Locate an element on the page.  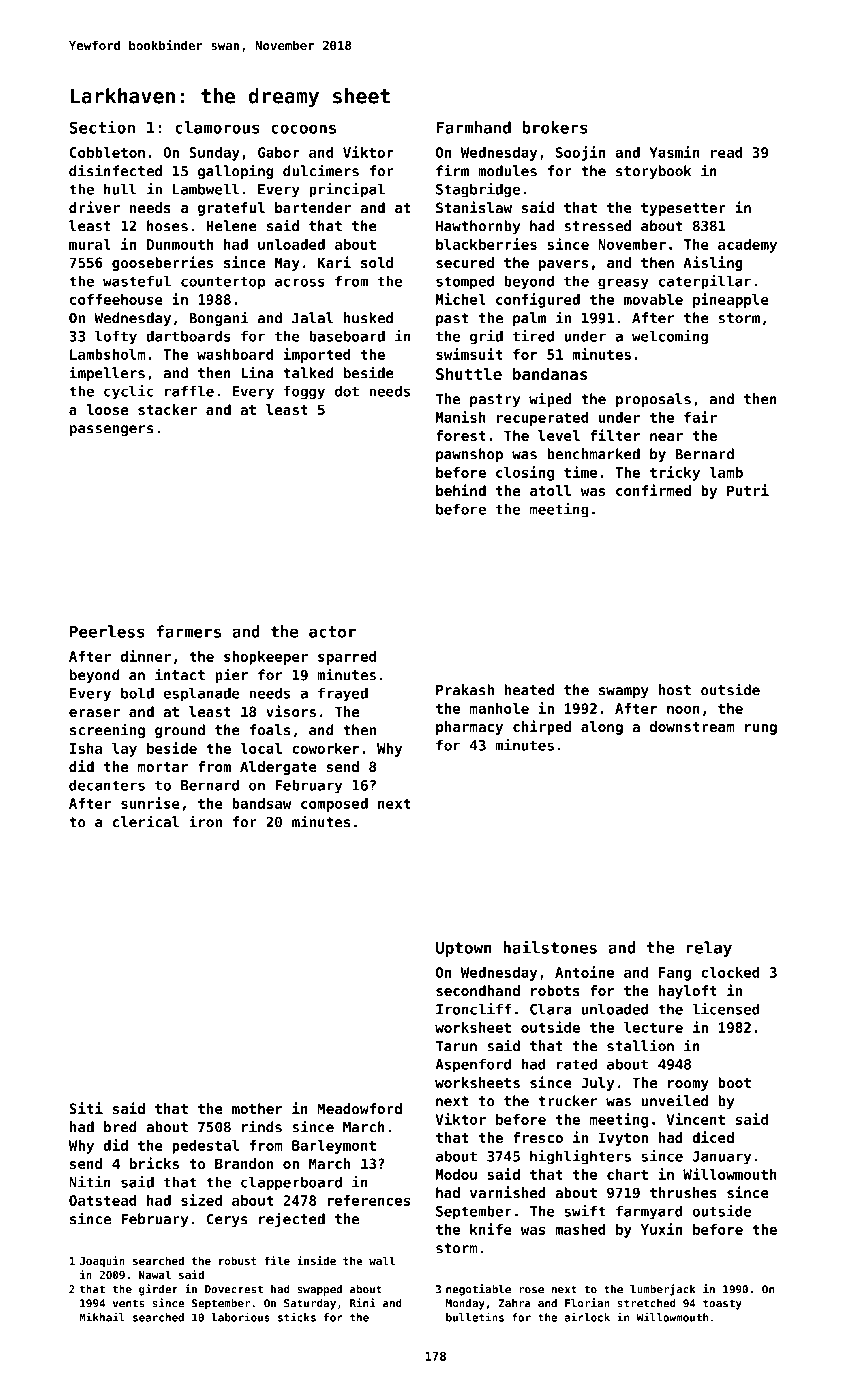
Putri is located at coordinates (748, 490).
